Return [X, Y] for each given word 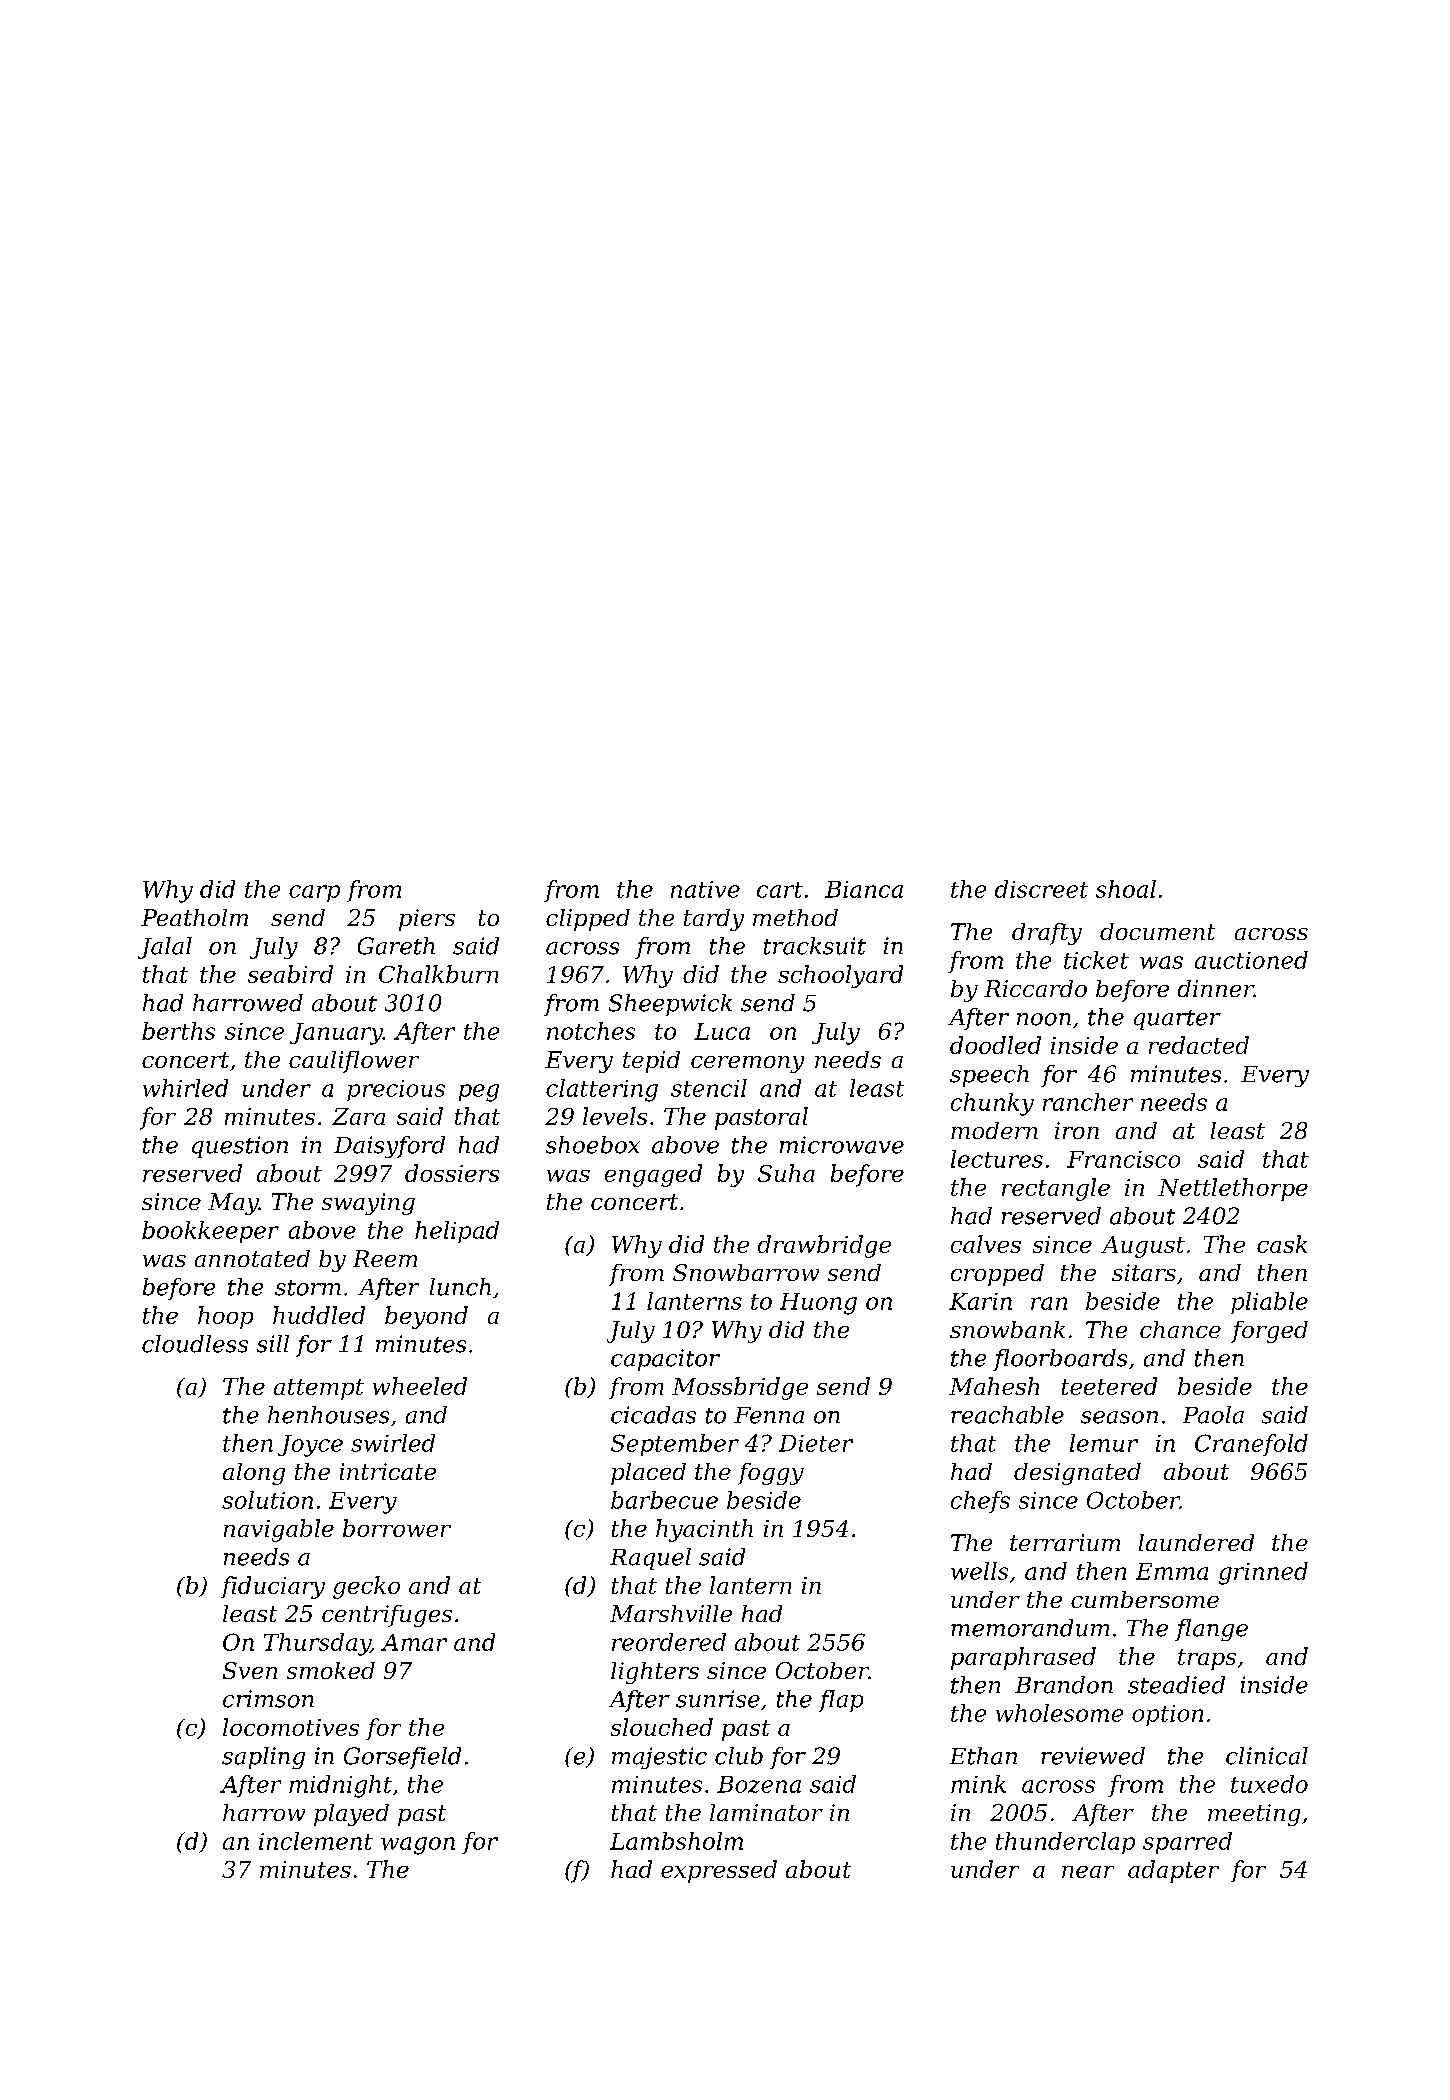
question [240, 1147]
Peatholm [194, 917]
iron [1077, 1130]
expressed [719, 1871]
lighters [655, 1673]
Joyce [310, 1446]
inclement [316, 1841]
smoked [331, 1670]
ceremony [747, 1064]
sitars [1144, 1272]
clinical [1267, 1756]
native [705, 889]
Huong [818, 1304]
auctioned [1251, 960]
